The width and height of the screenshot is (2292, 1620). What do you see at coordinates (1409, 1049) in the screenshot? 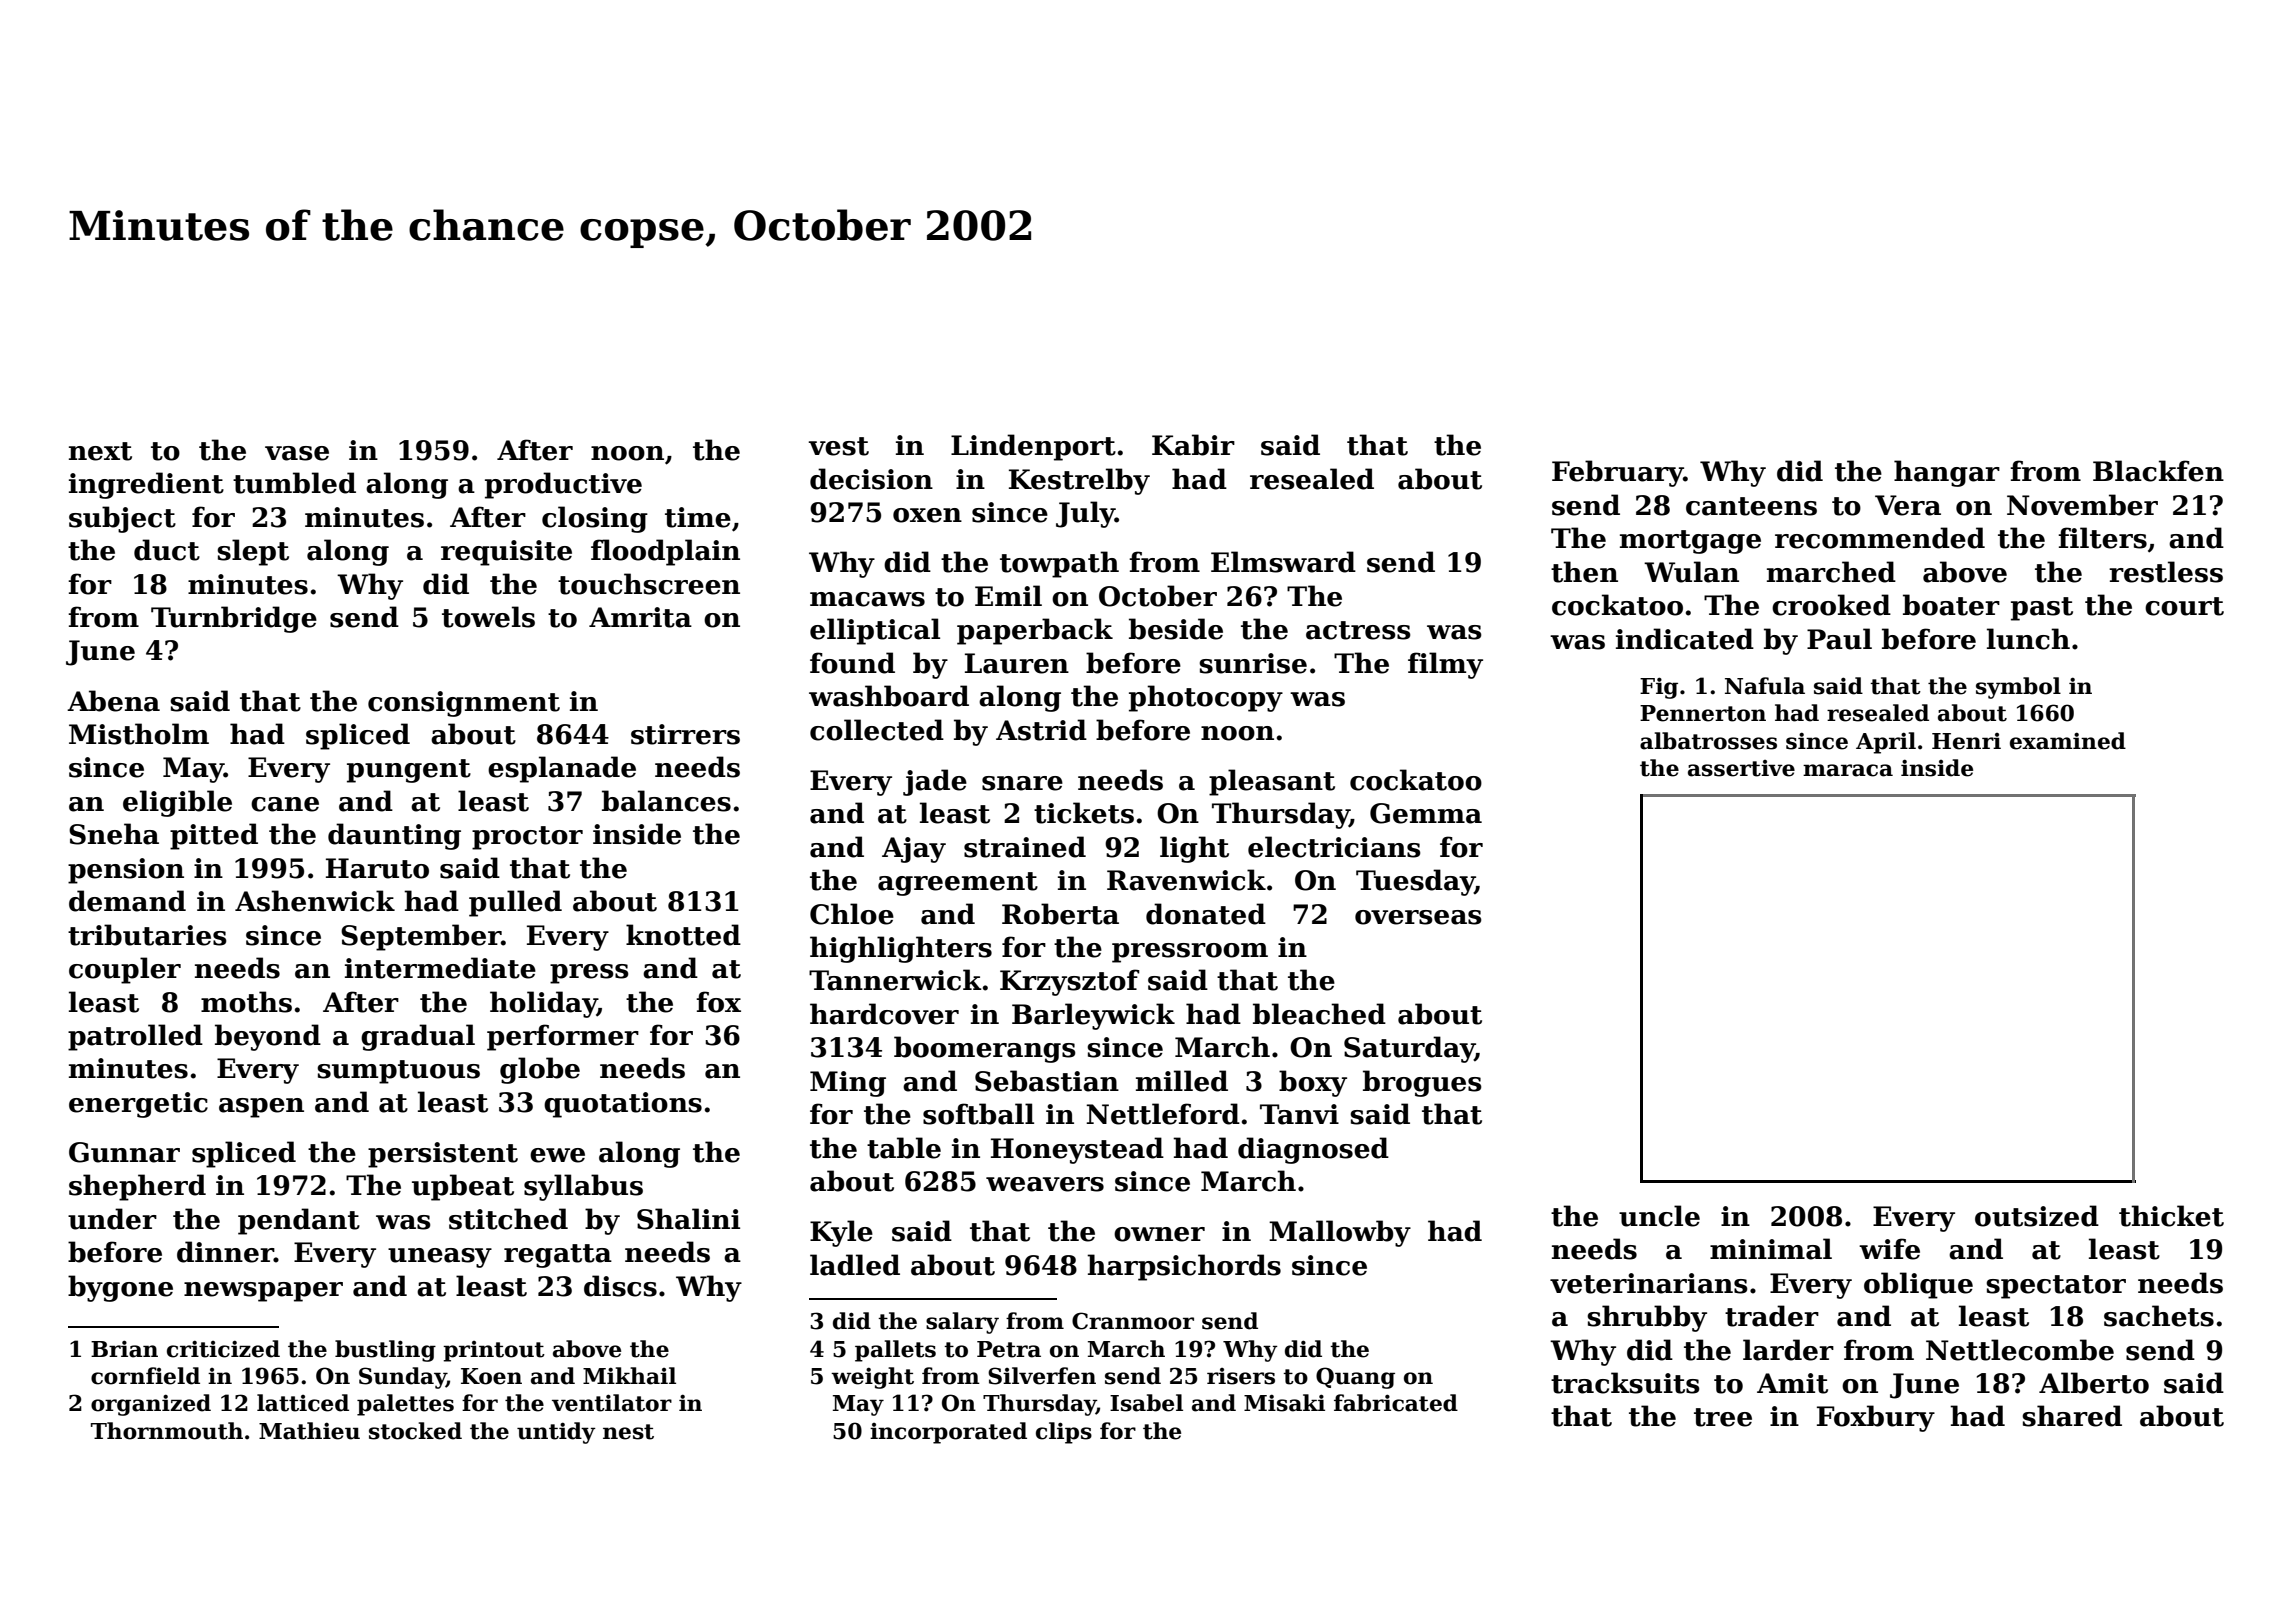
I see `Saturday` at bounding box center [1409, 1049].
